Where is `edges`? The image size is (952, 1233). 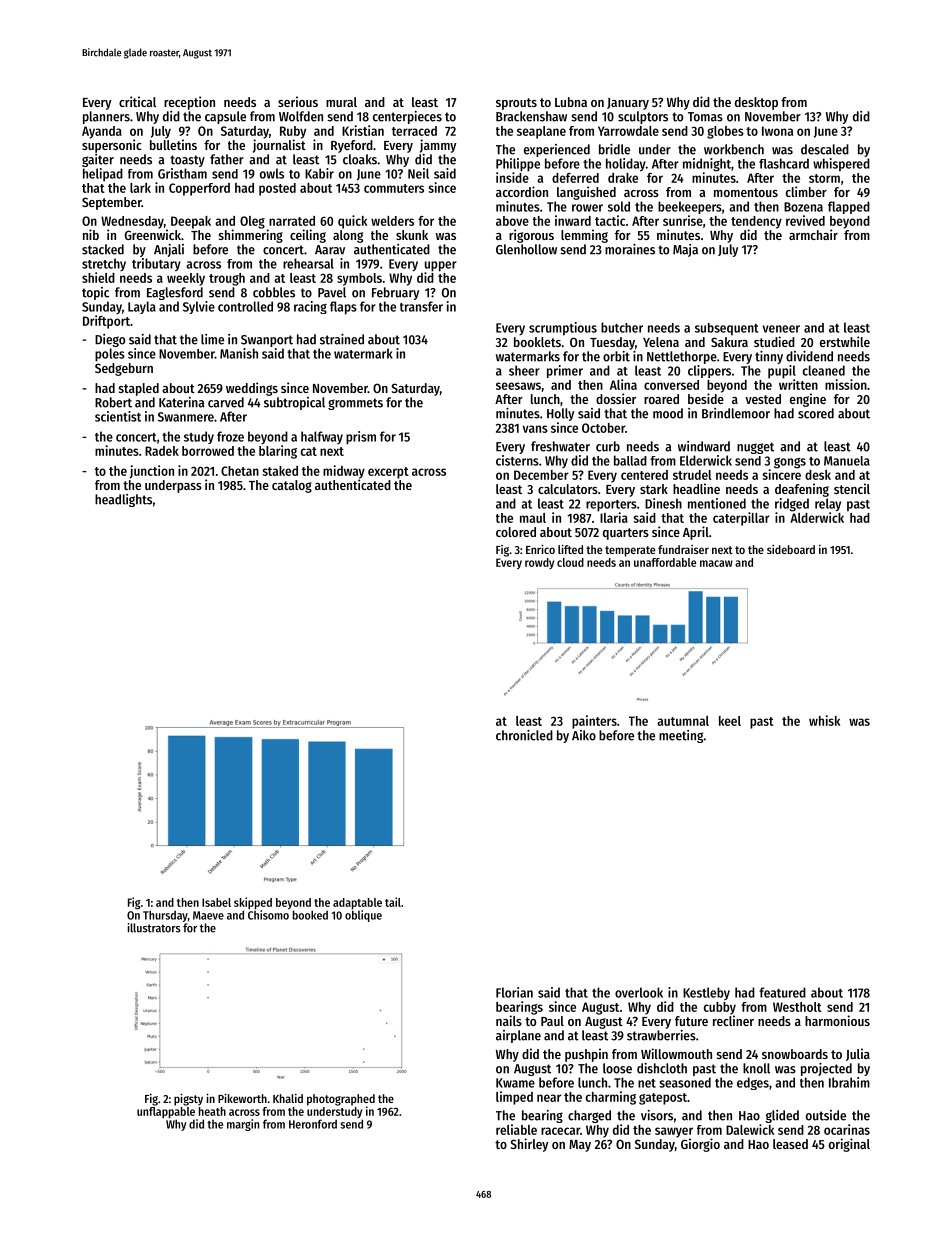 edges is located at coordinates (753, 1083).
